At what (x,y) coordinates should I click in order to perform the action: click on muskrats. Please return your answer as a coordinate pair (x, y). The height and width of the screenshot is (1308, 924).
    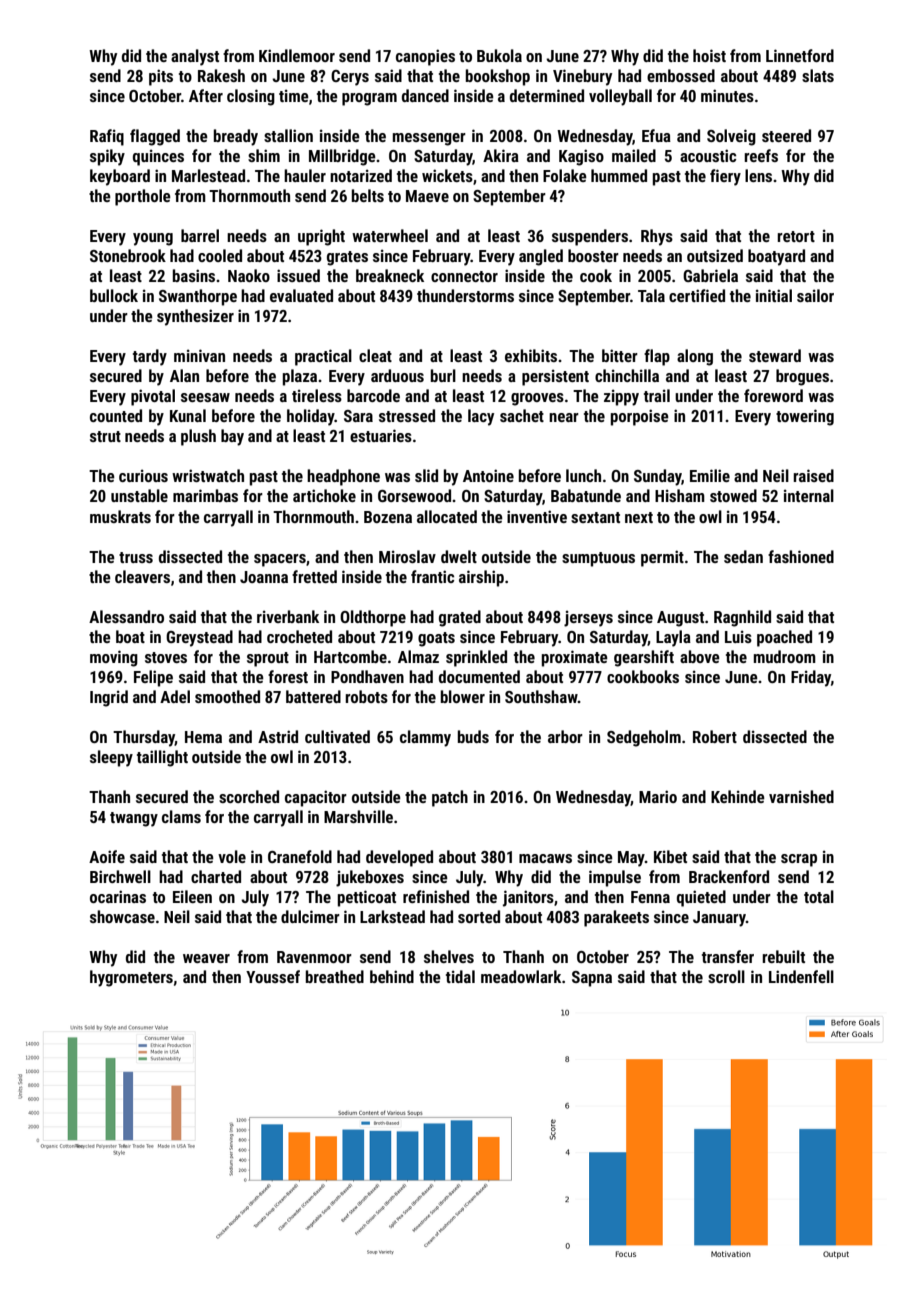
    Looking at the image, I should click on (120, 516).
